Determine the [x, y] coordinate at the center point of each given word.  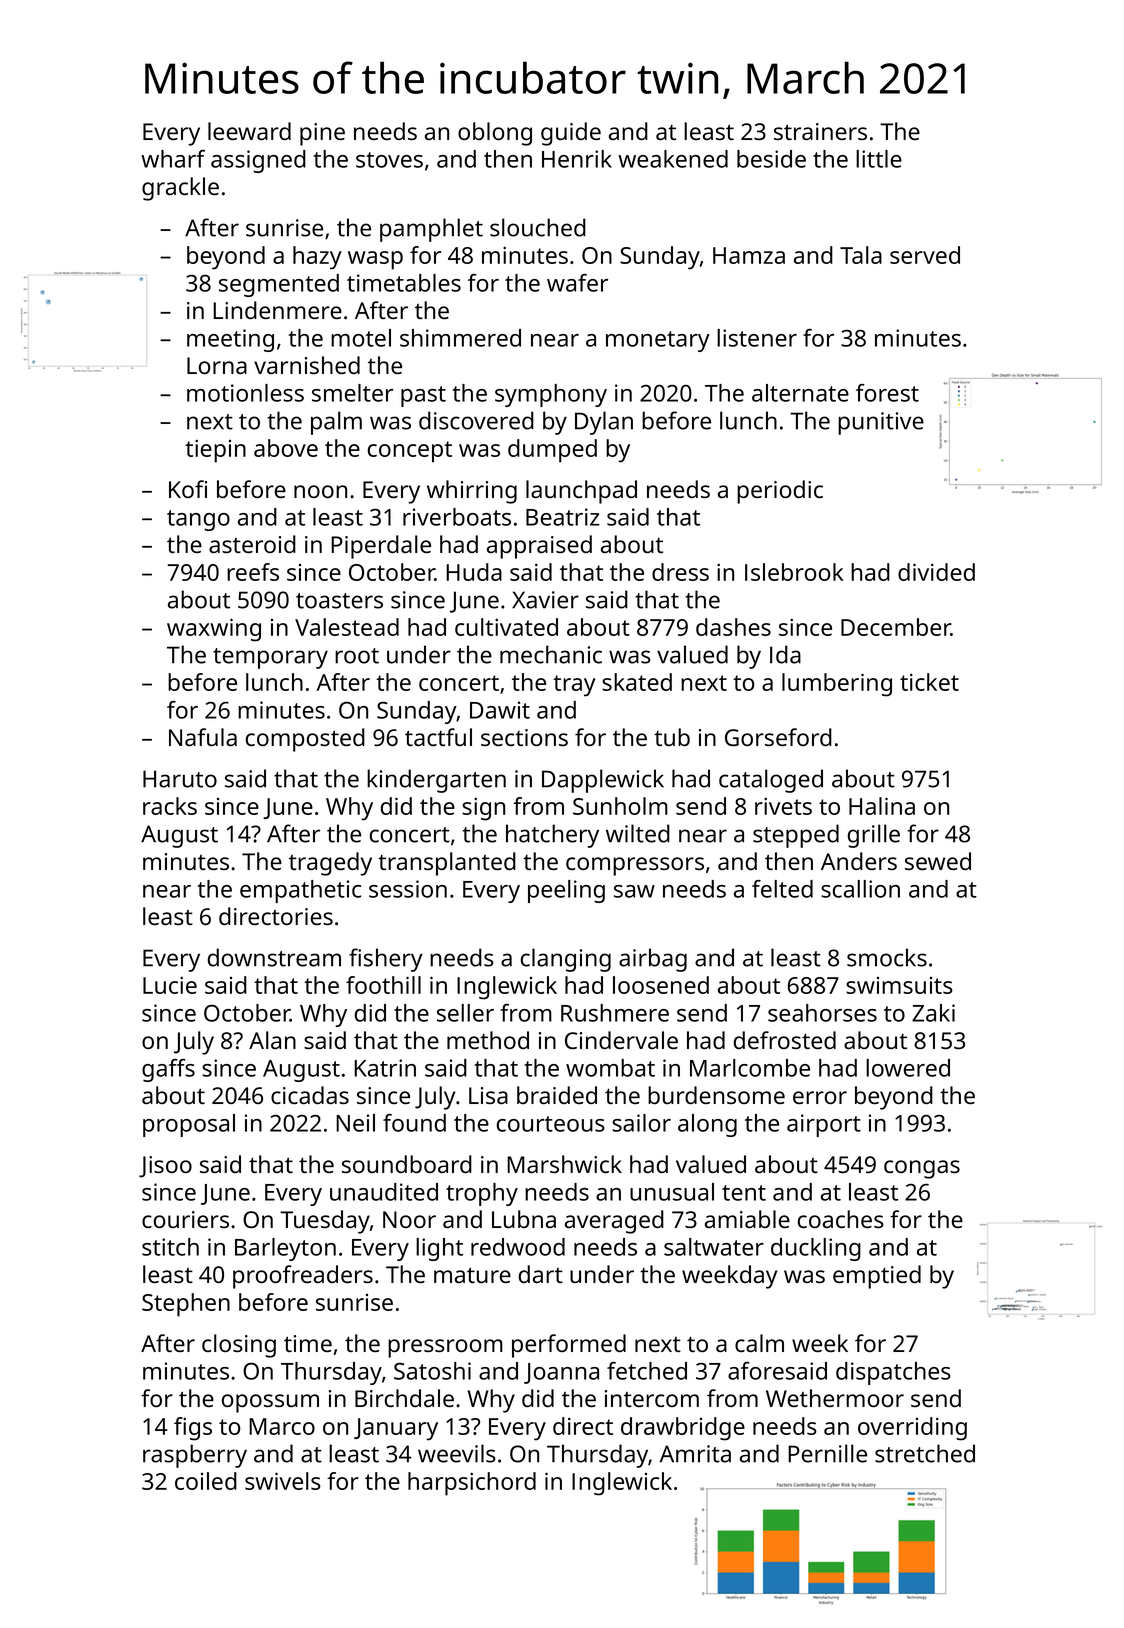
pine [322, 134]
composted [305, 740]
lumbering [837, 685]
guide [571, 134]
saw [634, 891]
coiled [206, 1481]
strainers [820, 131]
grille [874, 836]
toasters [339, 601]
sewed [938, 861]
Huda [474, 572]
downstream [274, 957]
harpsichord [472, 1484]
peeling [566, 891]
